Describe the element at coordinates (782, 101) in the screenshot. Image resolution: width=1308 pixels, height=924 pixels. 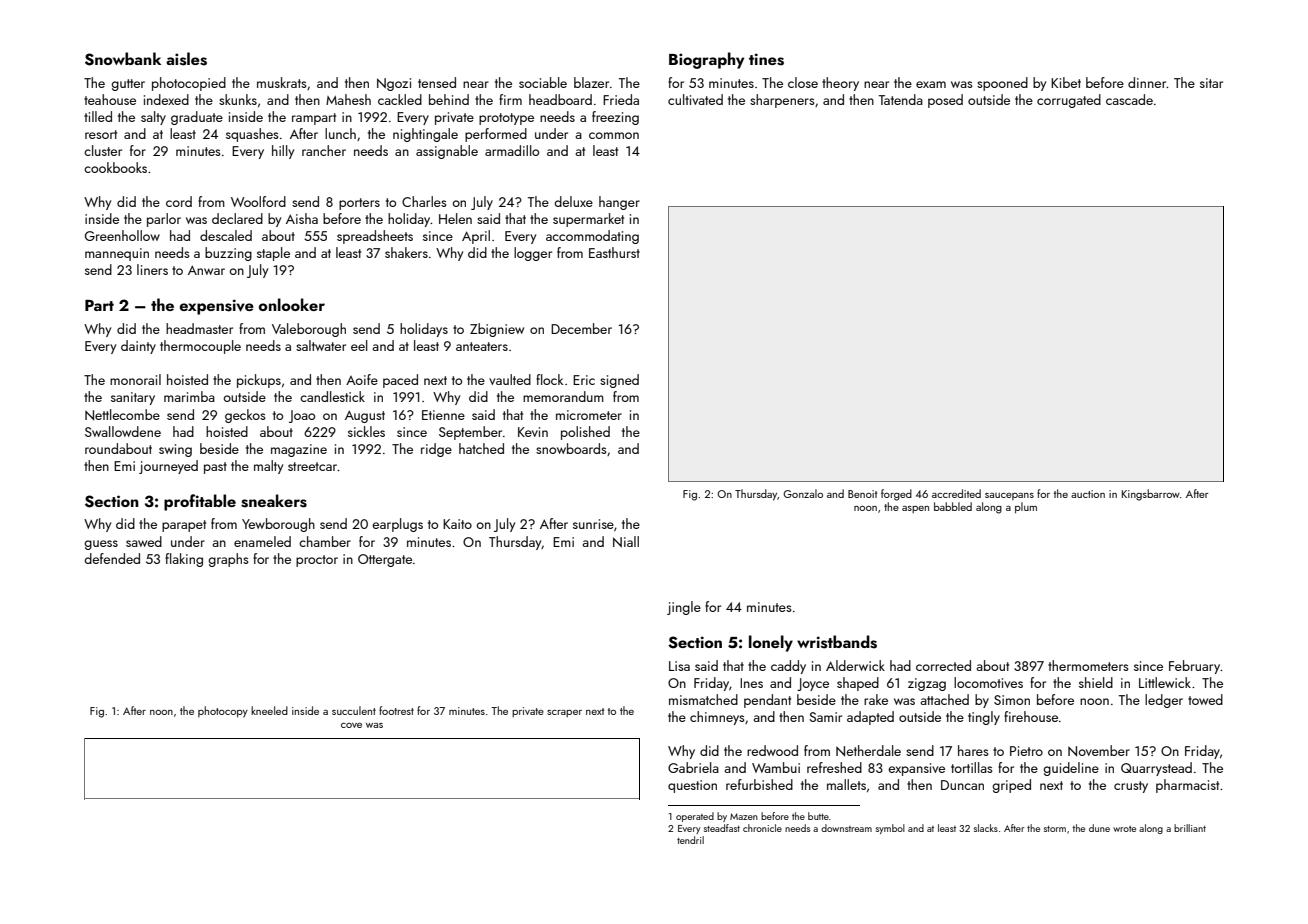
I see `sharpeners` at that location.
